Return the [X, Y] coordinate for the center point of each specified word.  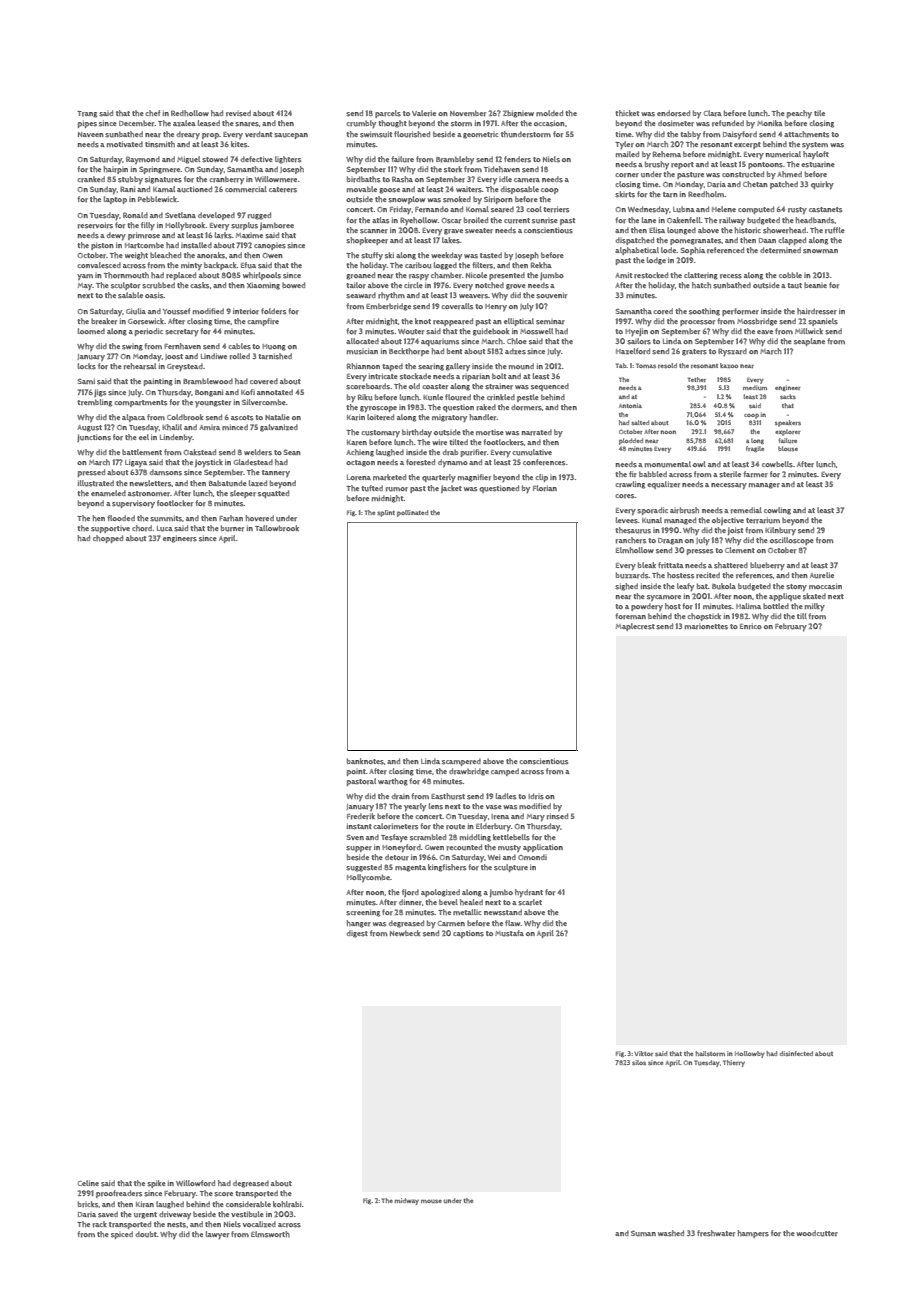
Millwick [809, 331]
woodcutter [817, 1233]
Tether [697, 379]
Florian [545, 488]
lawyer [217, 1235]
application [543, 848]
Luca [165, 529]
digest [357, 934]
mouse [431, 1201]
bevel [448, 902]
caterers [283, 190]
